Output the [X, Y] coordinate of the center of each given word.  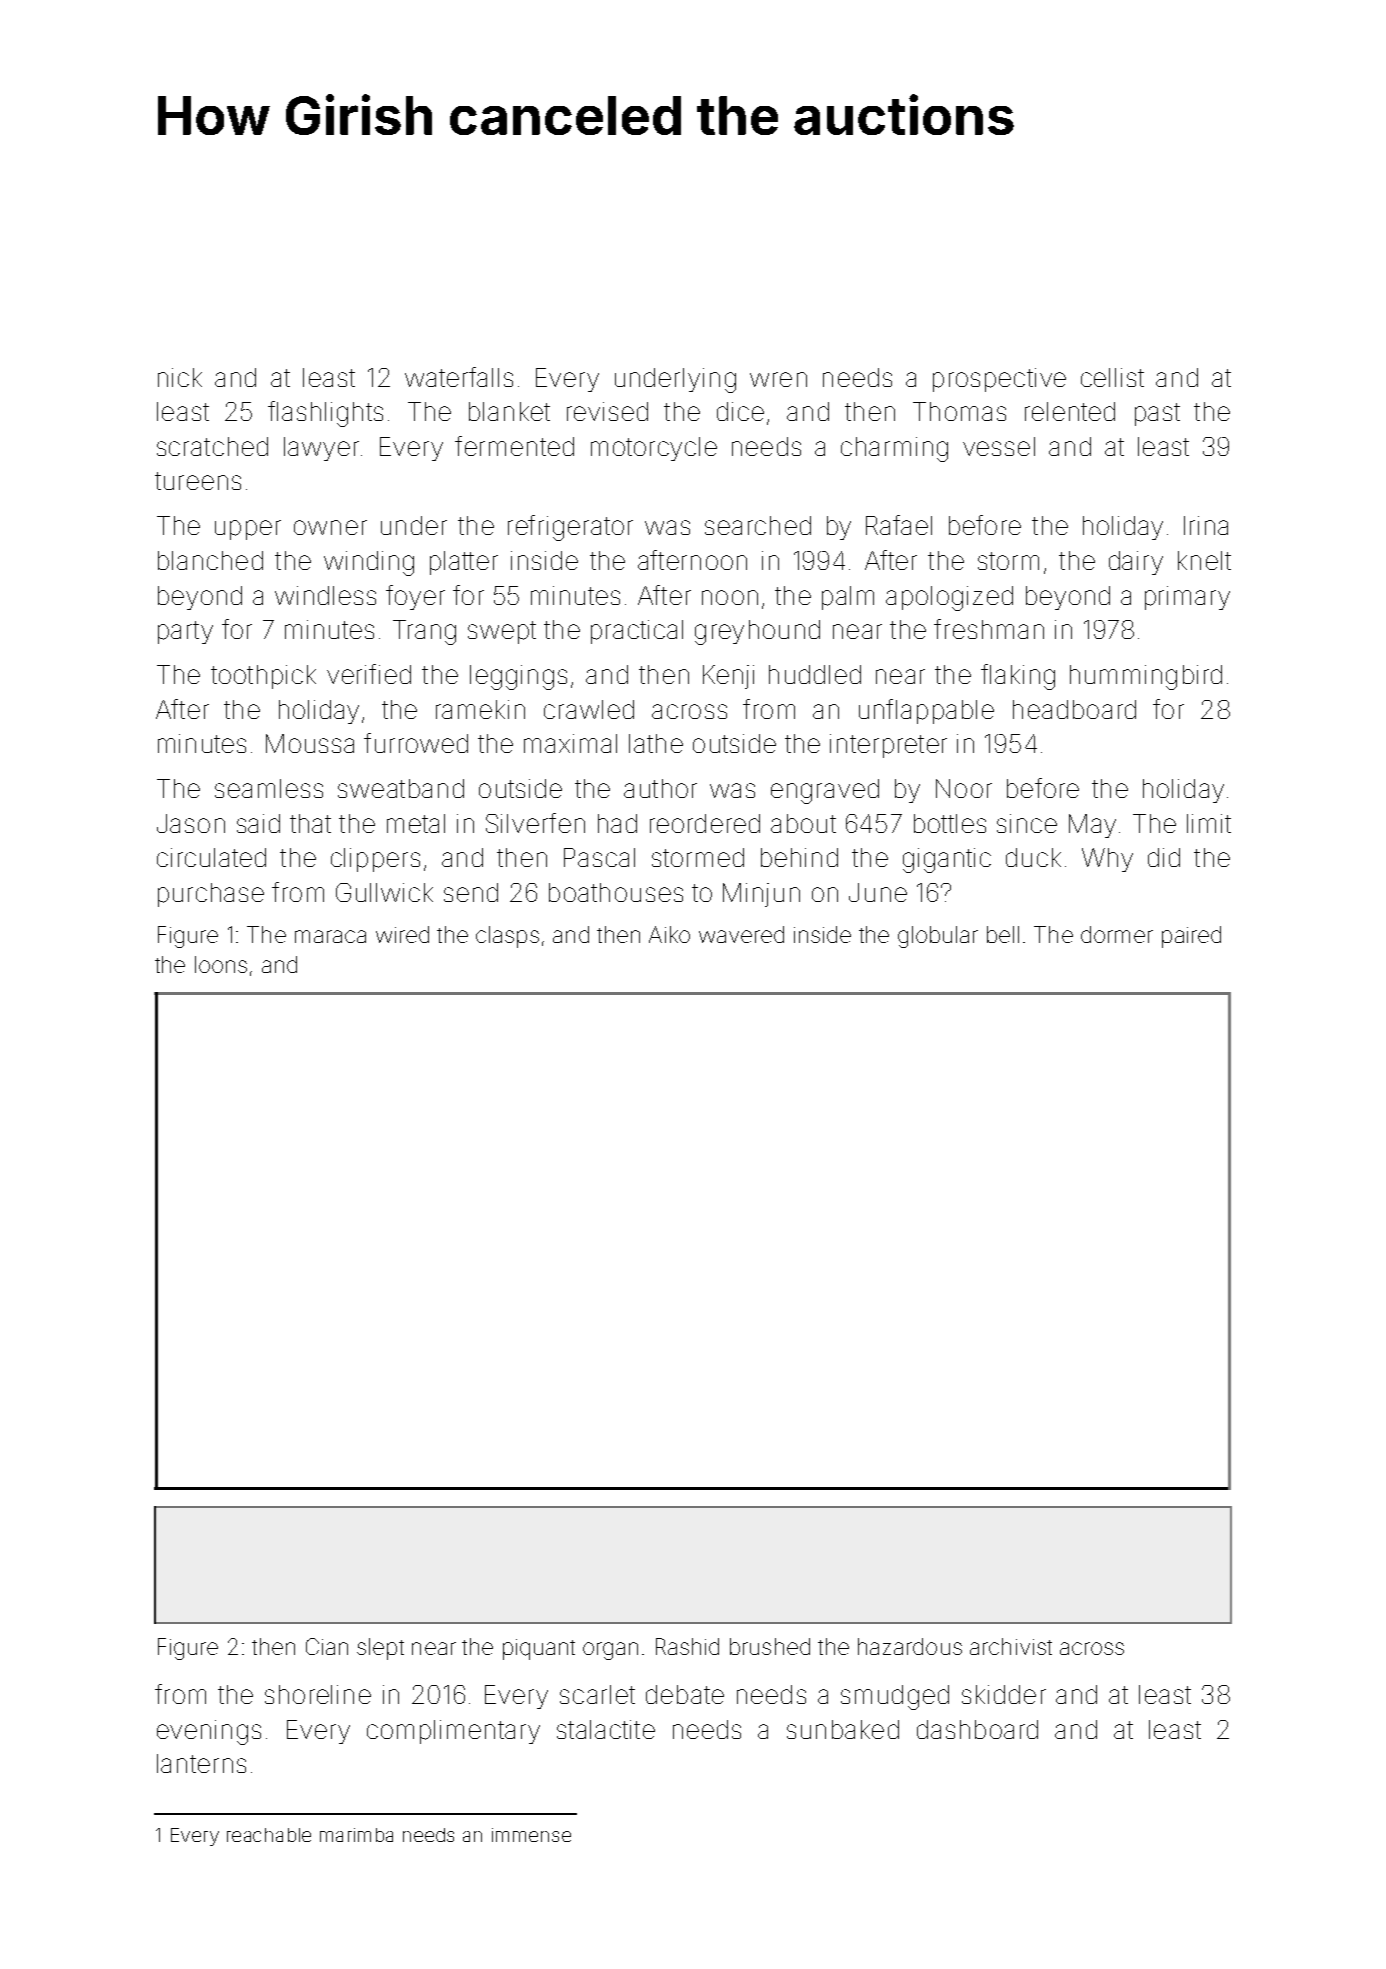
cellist [1112, 377]
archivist [1011, 1646]
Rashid [687, 1646]
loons [221, 964]
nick [180, 377]
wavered [741, 934]
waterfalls [459, 377]
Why [1107, 860]
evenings [209, 1732]
